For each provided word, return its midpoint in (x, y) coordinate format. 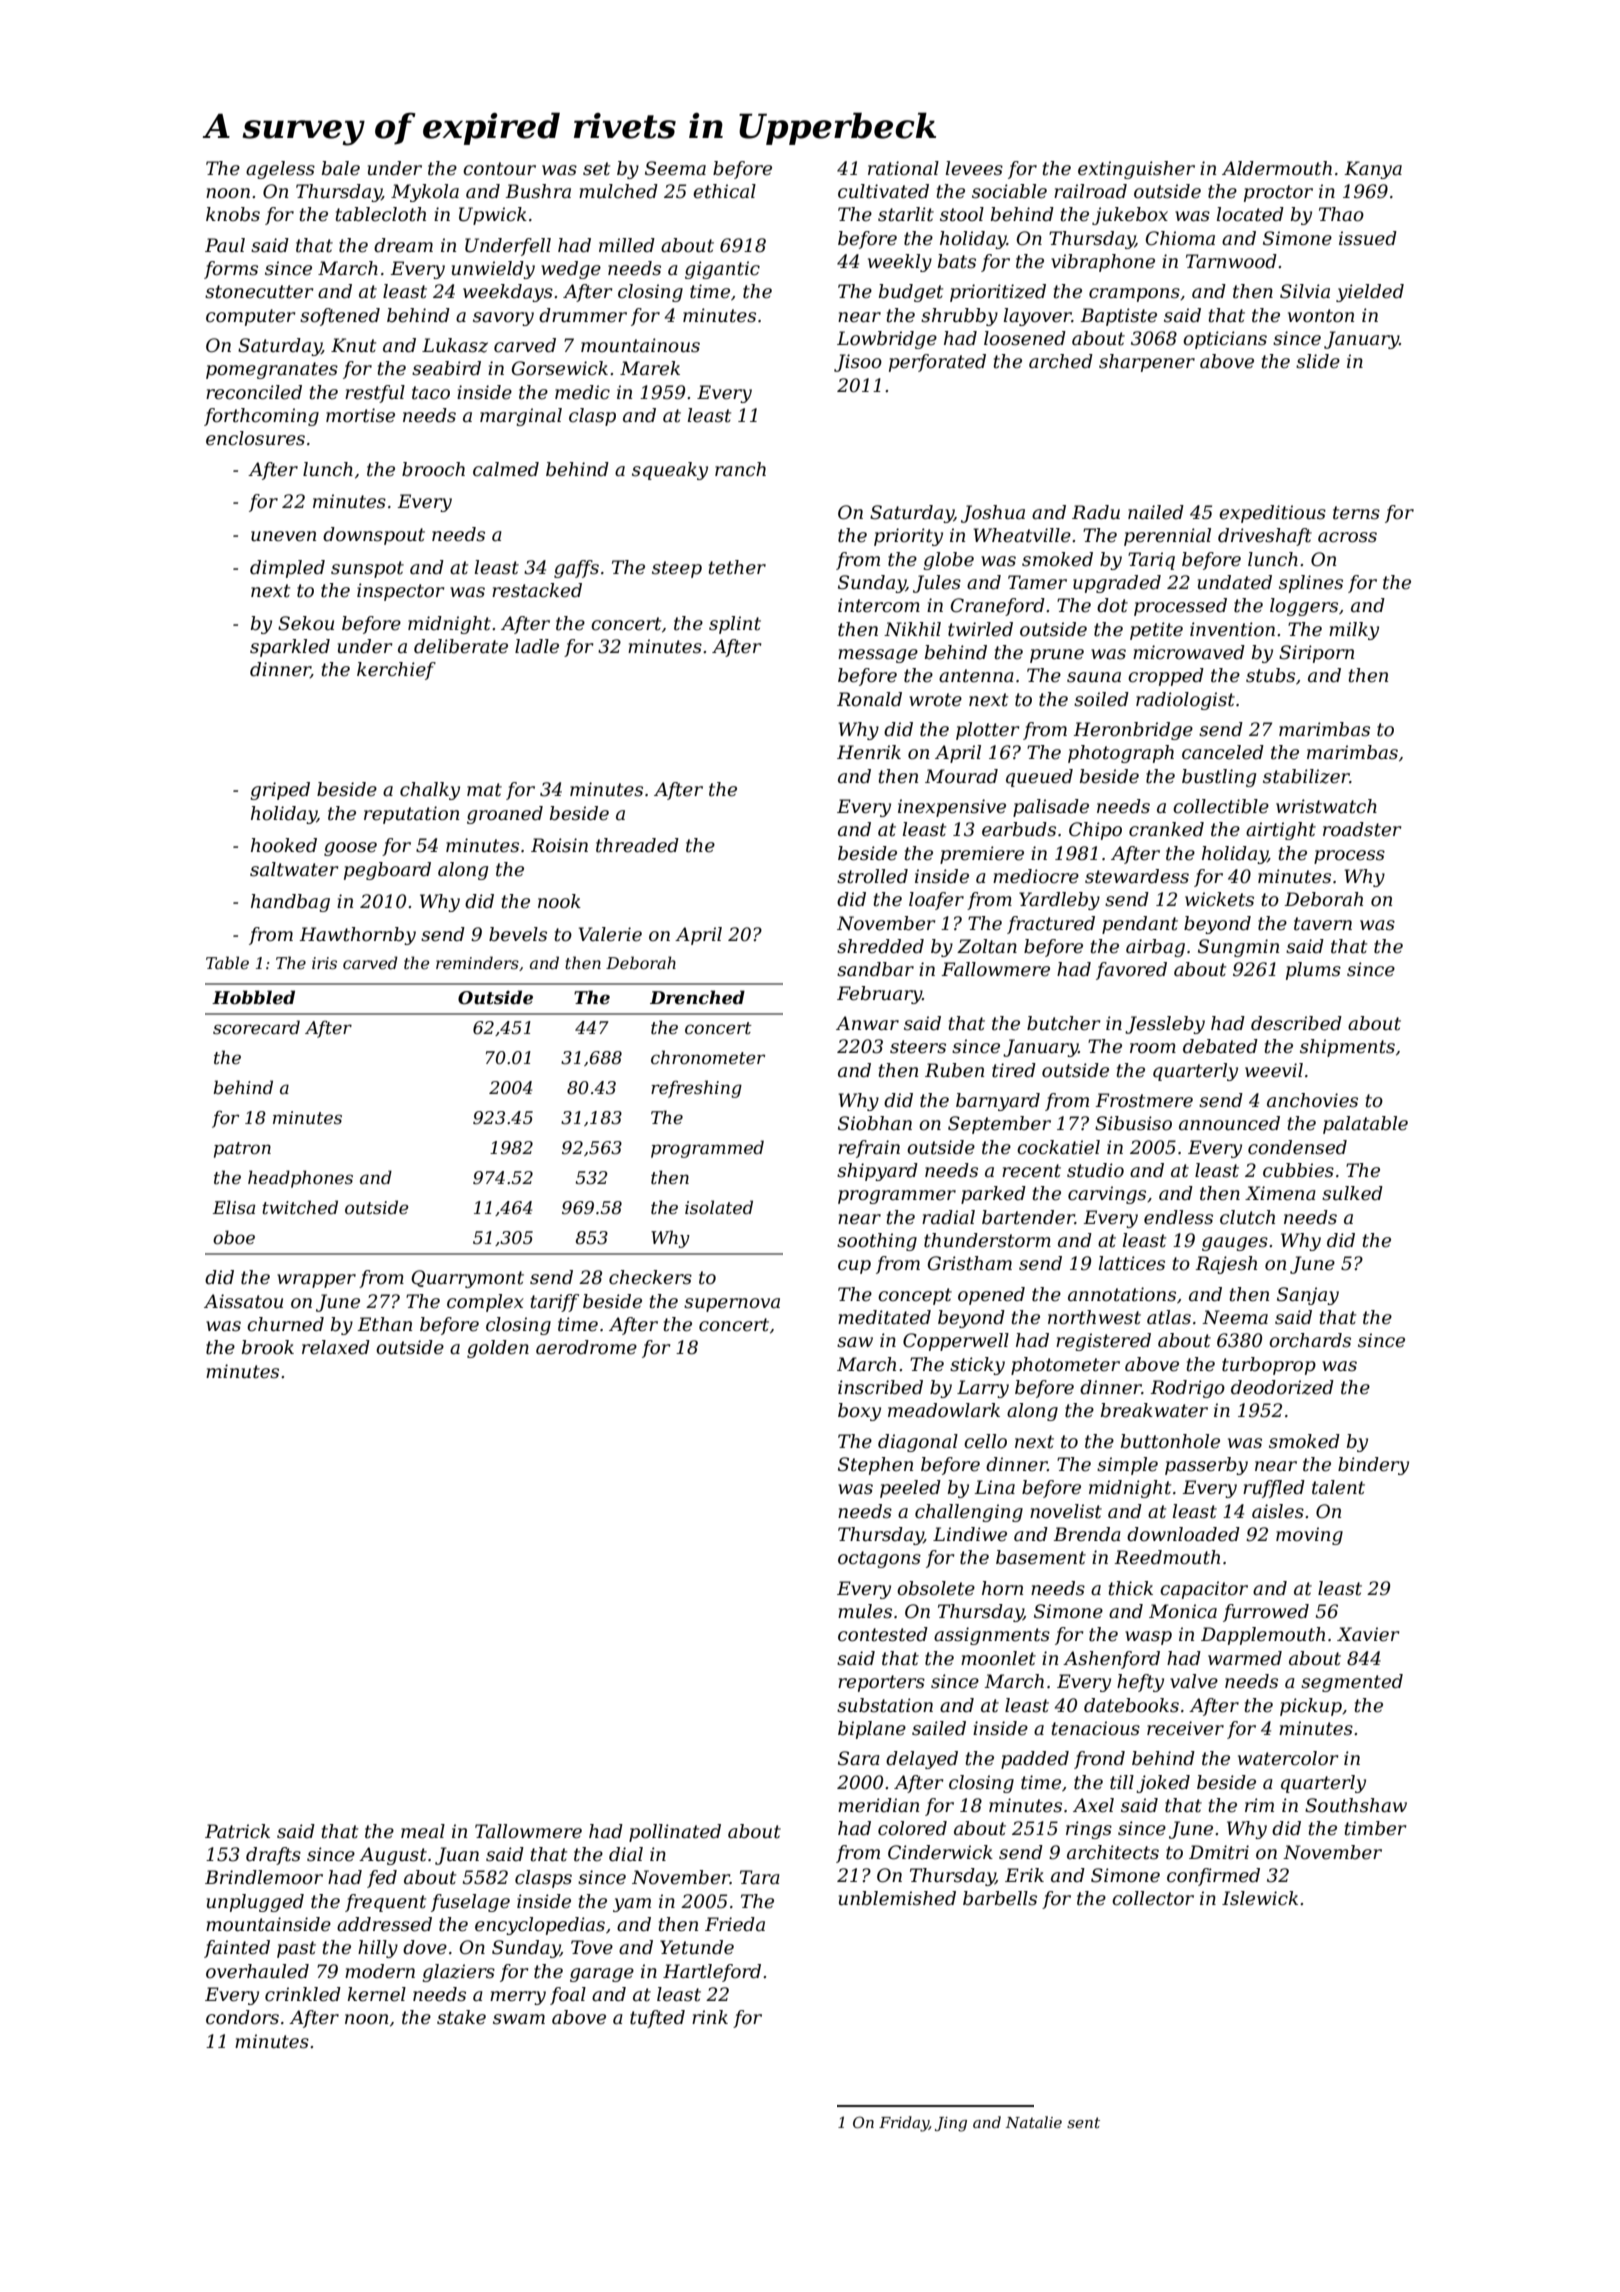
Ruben (954, 1070)
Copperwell (956, 1342)
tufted (657, 2019)
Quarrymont (467, 1279)
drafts (273, 1856)
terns (1356, 513)
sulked (1352, 1193)
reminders (477, 962)
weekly (900, 263)
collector (1153, 1898)
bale (341, 168)
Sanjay (1308, 1296)
